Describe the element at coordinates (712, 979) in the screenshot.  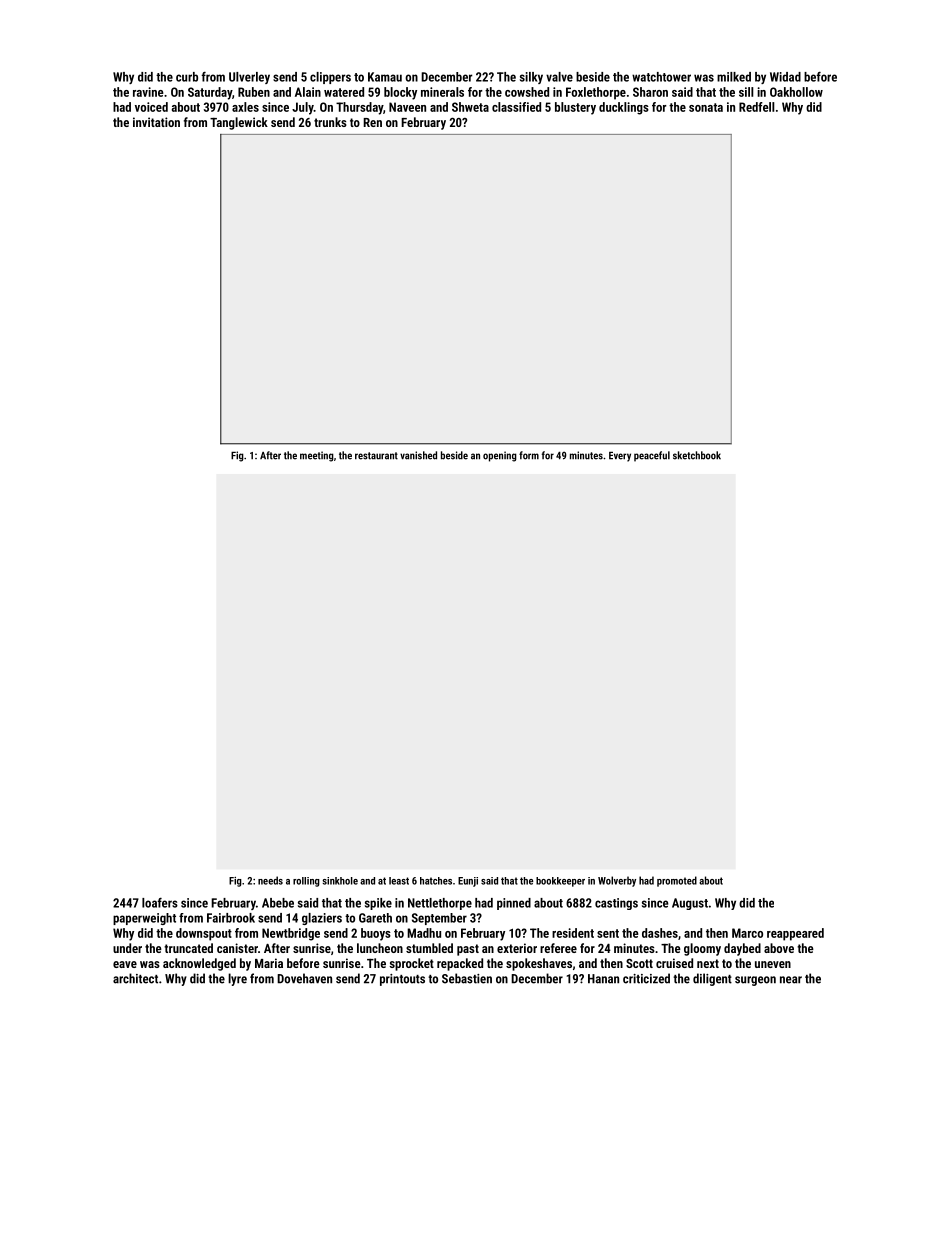
I see `diligent` at that location.
